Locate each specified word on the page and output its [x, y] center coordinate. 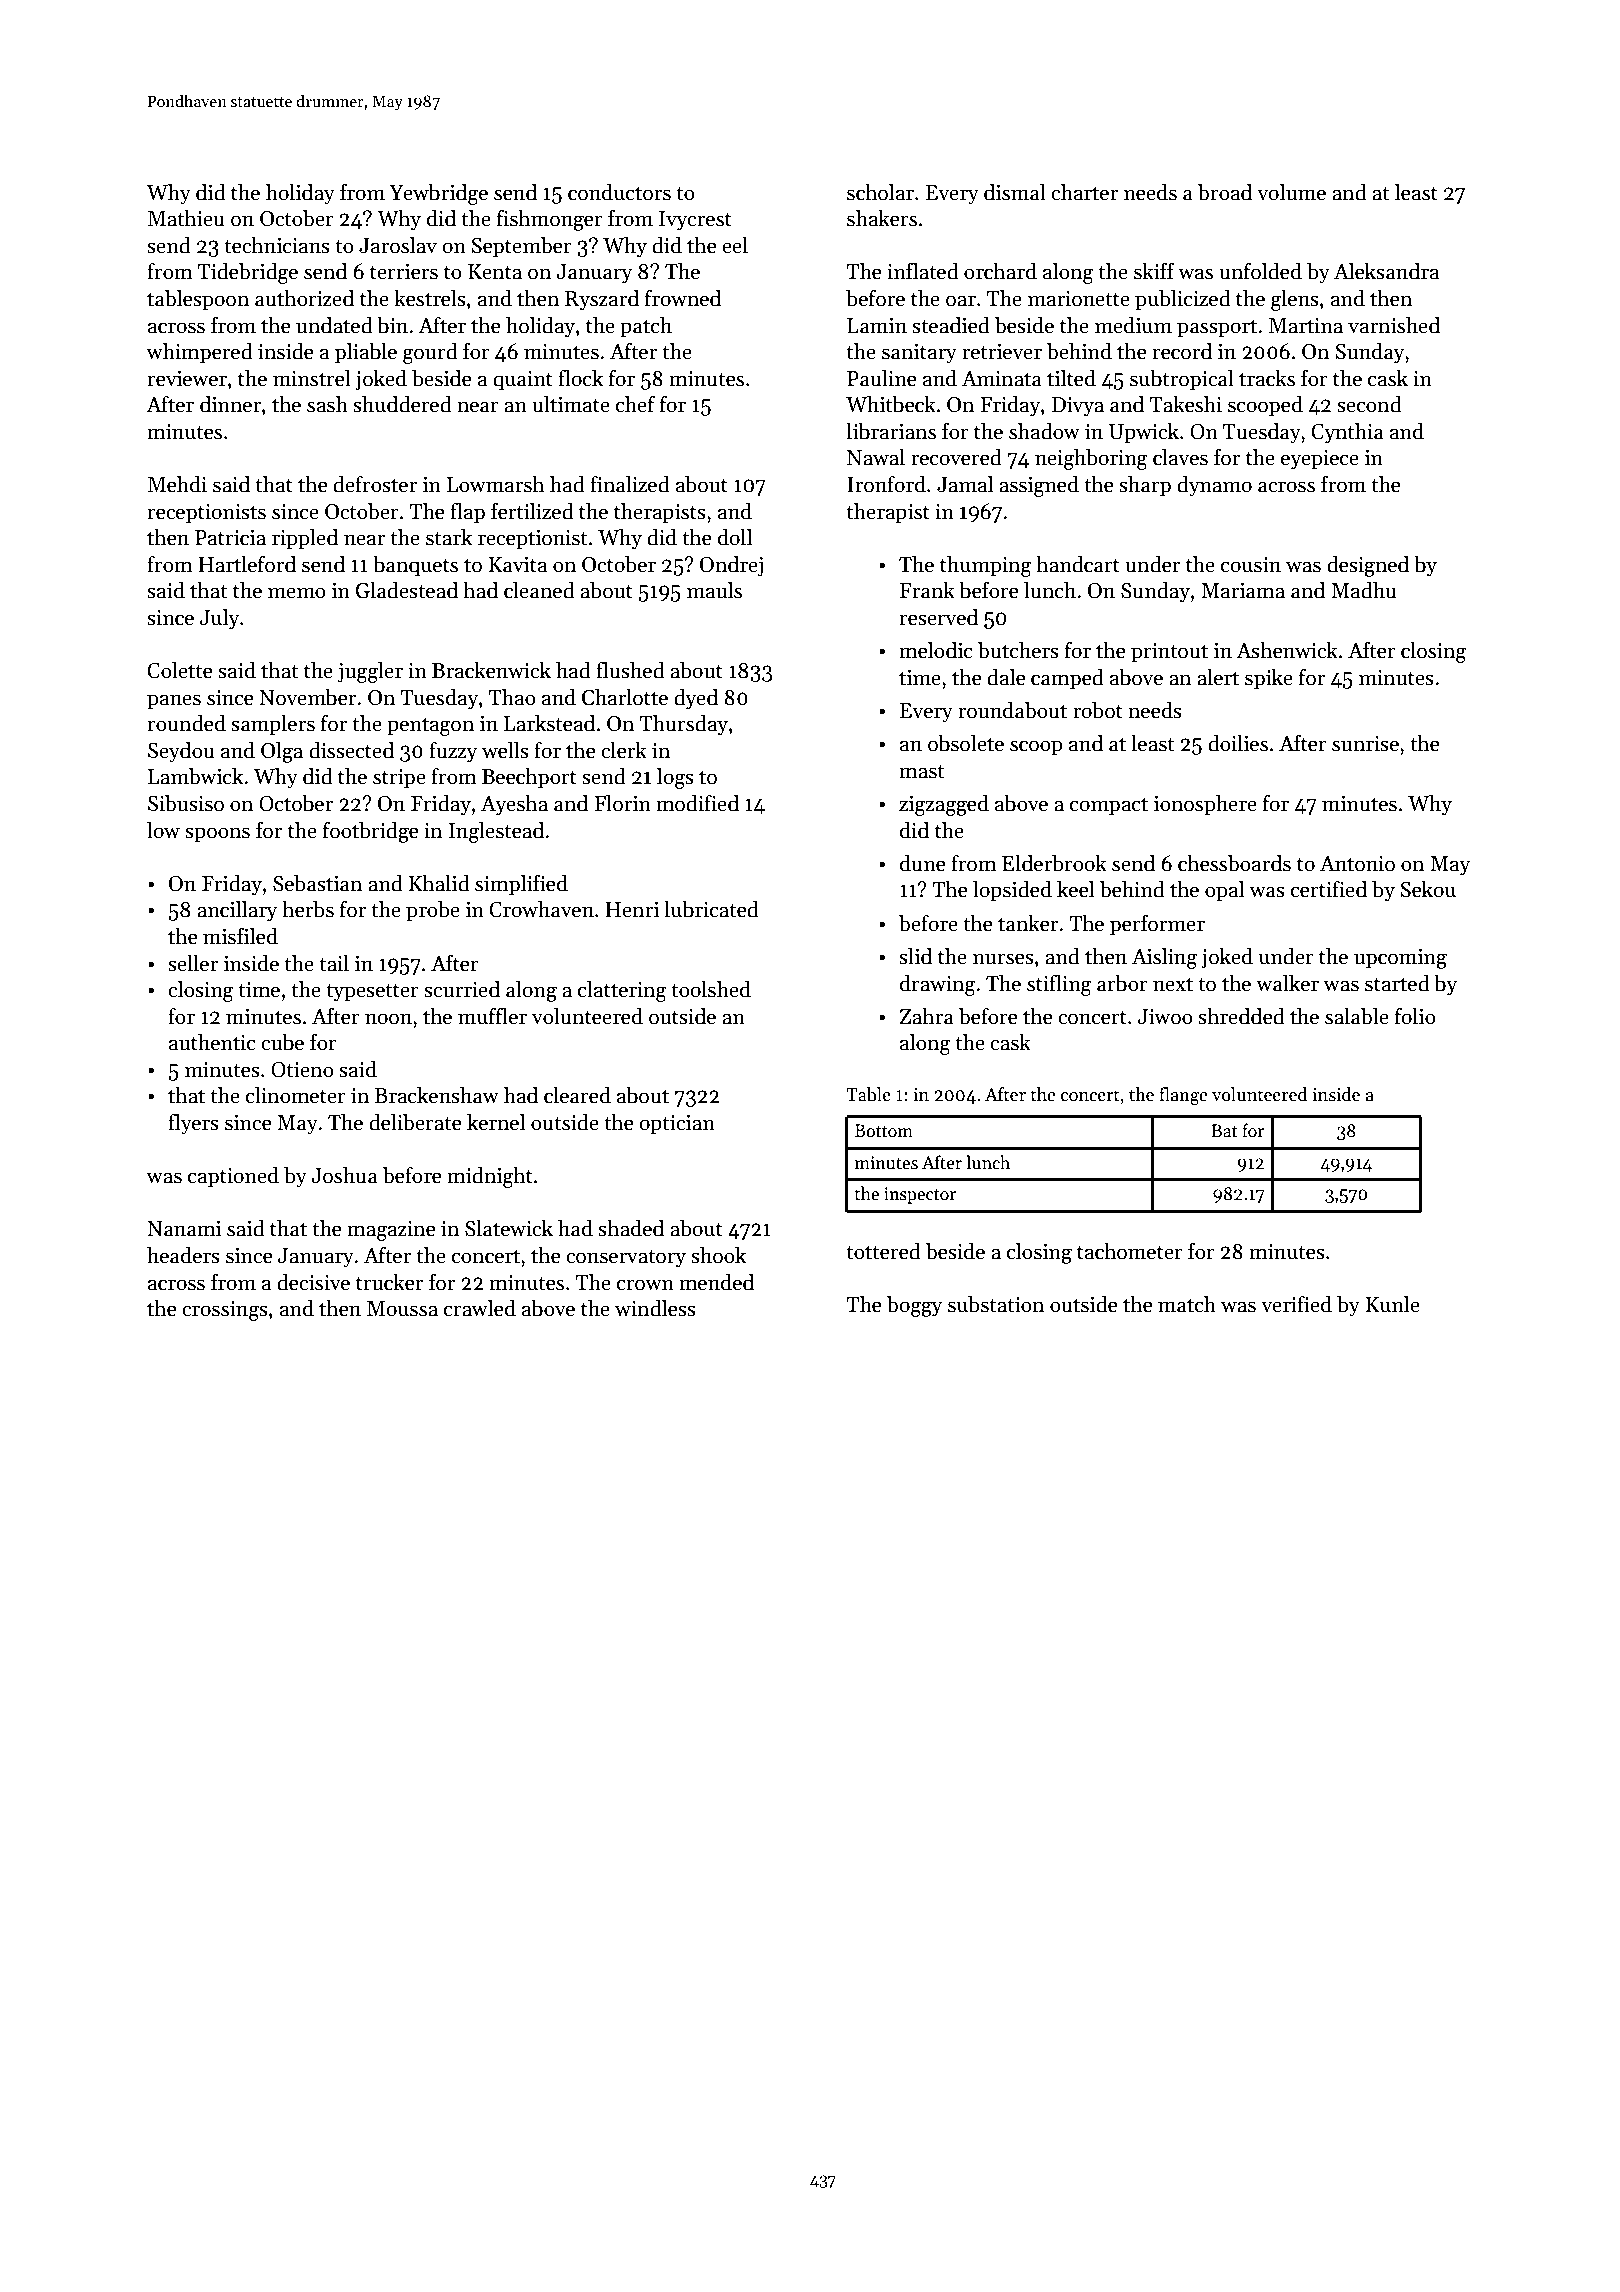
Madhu [1364, 590]
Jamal [965, 484]
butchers [1018, 650]
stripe [399, 779]
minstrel [312, 378]
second [1369, 404]
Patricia [230, 538]
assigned [1039, 486]
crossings [225, 1311]
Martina [1306, 326]
